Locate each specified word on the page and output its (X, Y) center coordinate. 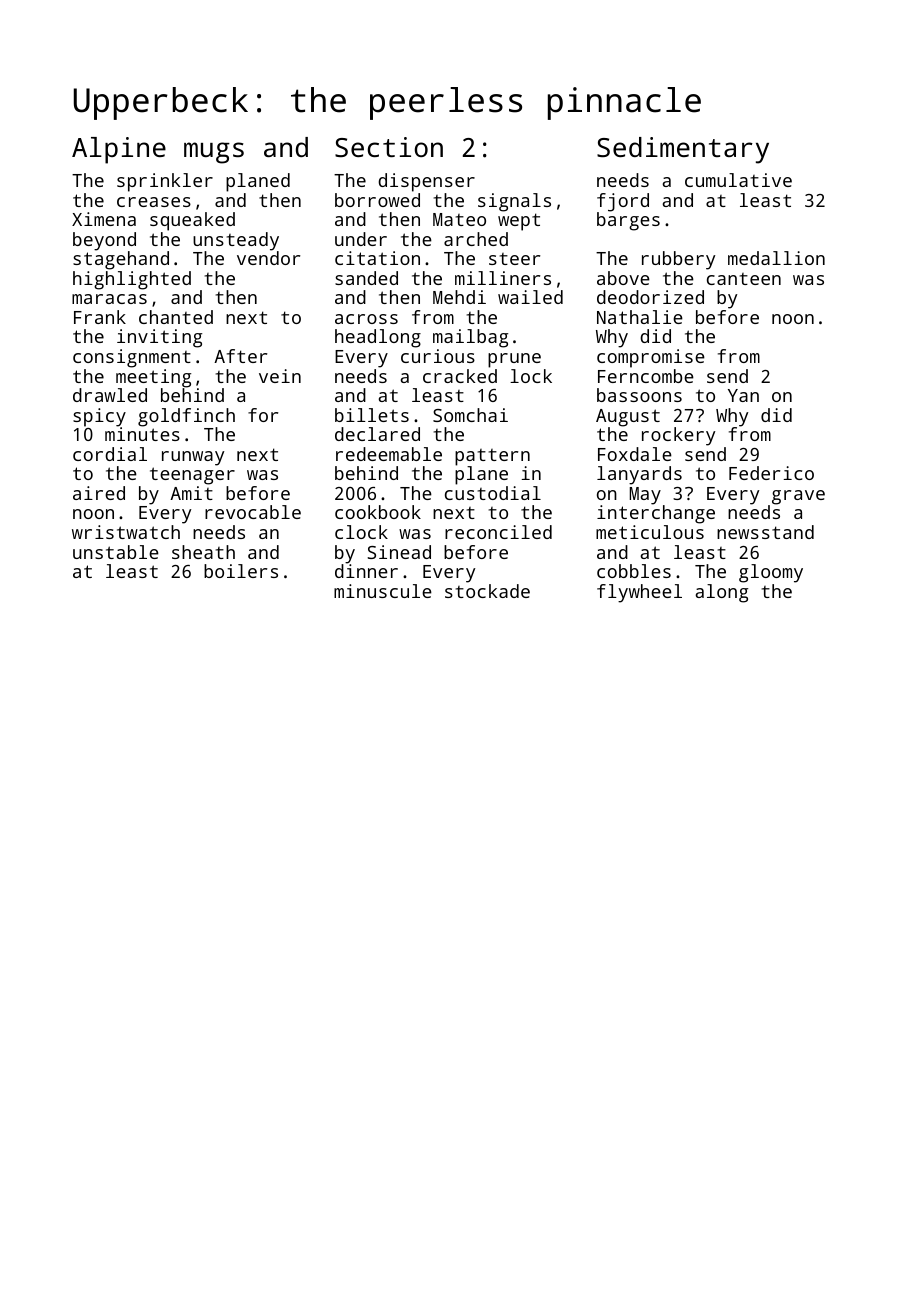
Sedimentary (683, 150)
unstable (116, 552)
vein (280, 376)
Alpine (119, 150)
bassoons (639, 395)
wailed (530, 297)
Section (389, 147)
